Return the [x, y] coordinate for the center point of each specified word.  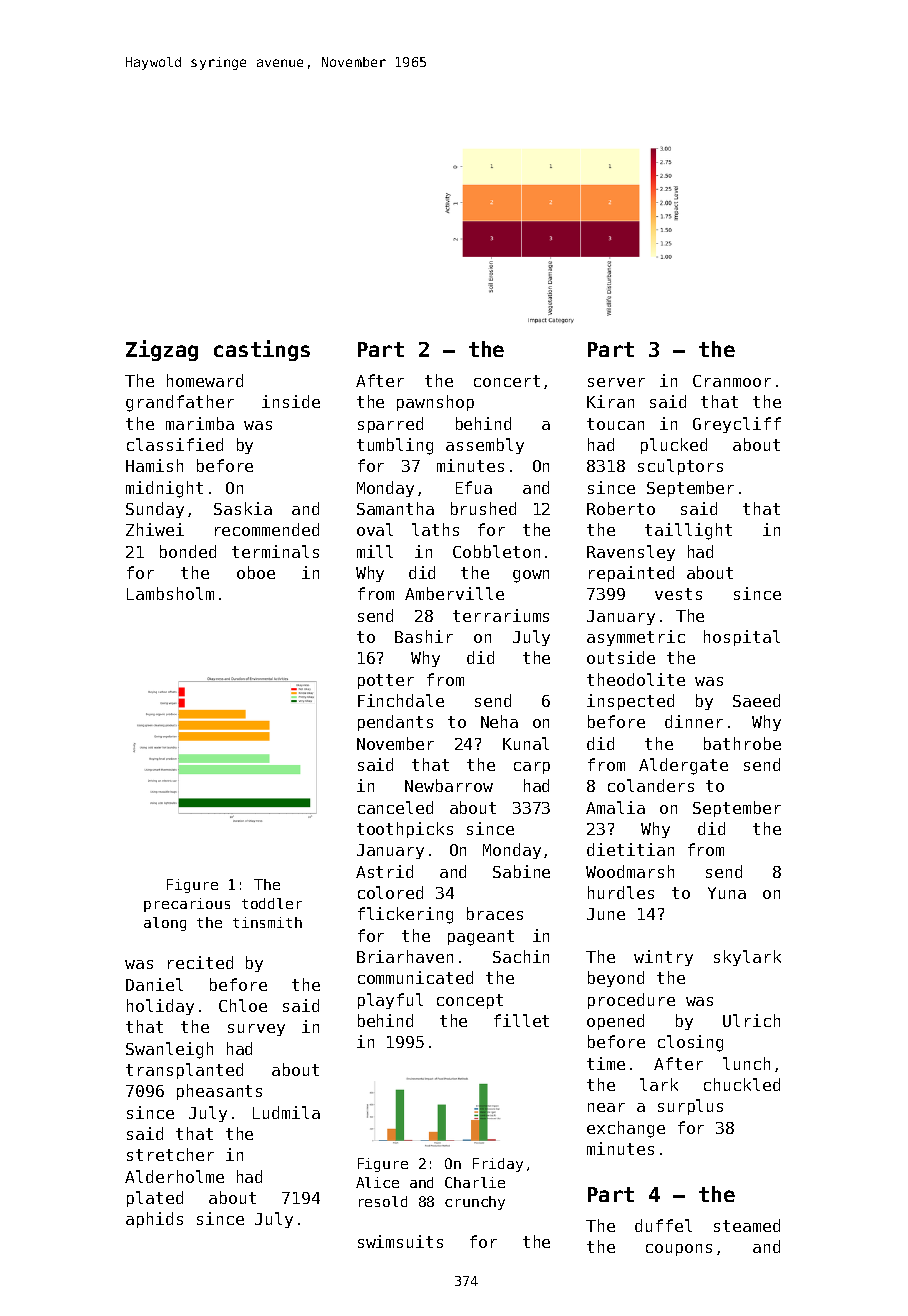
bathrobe [742, 743]
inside [291, 401]
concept [470, 1001]
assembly [485, 446]
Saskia [243, 508]
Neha [499, 721]
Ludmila [286, 1112]
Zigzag [162, 350]
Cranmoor [732, 381]
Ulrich [751, 1020]
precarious [187, 905]
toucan [615, 424]
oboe [256, 572]
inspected [630, 702]
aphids [154, 1220]
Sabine [521, 871]
